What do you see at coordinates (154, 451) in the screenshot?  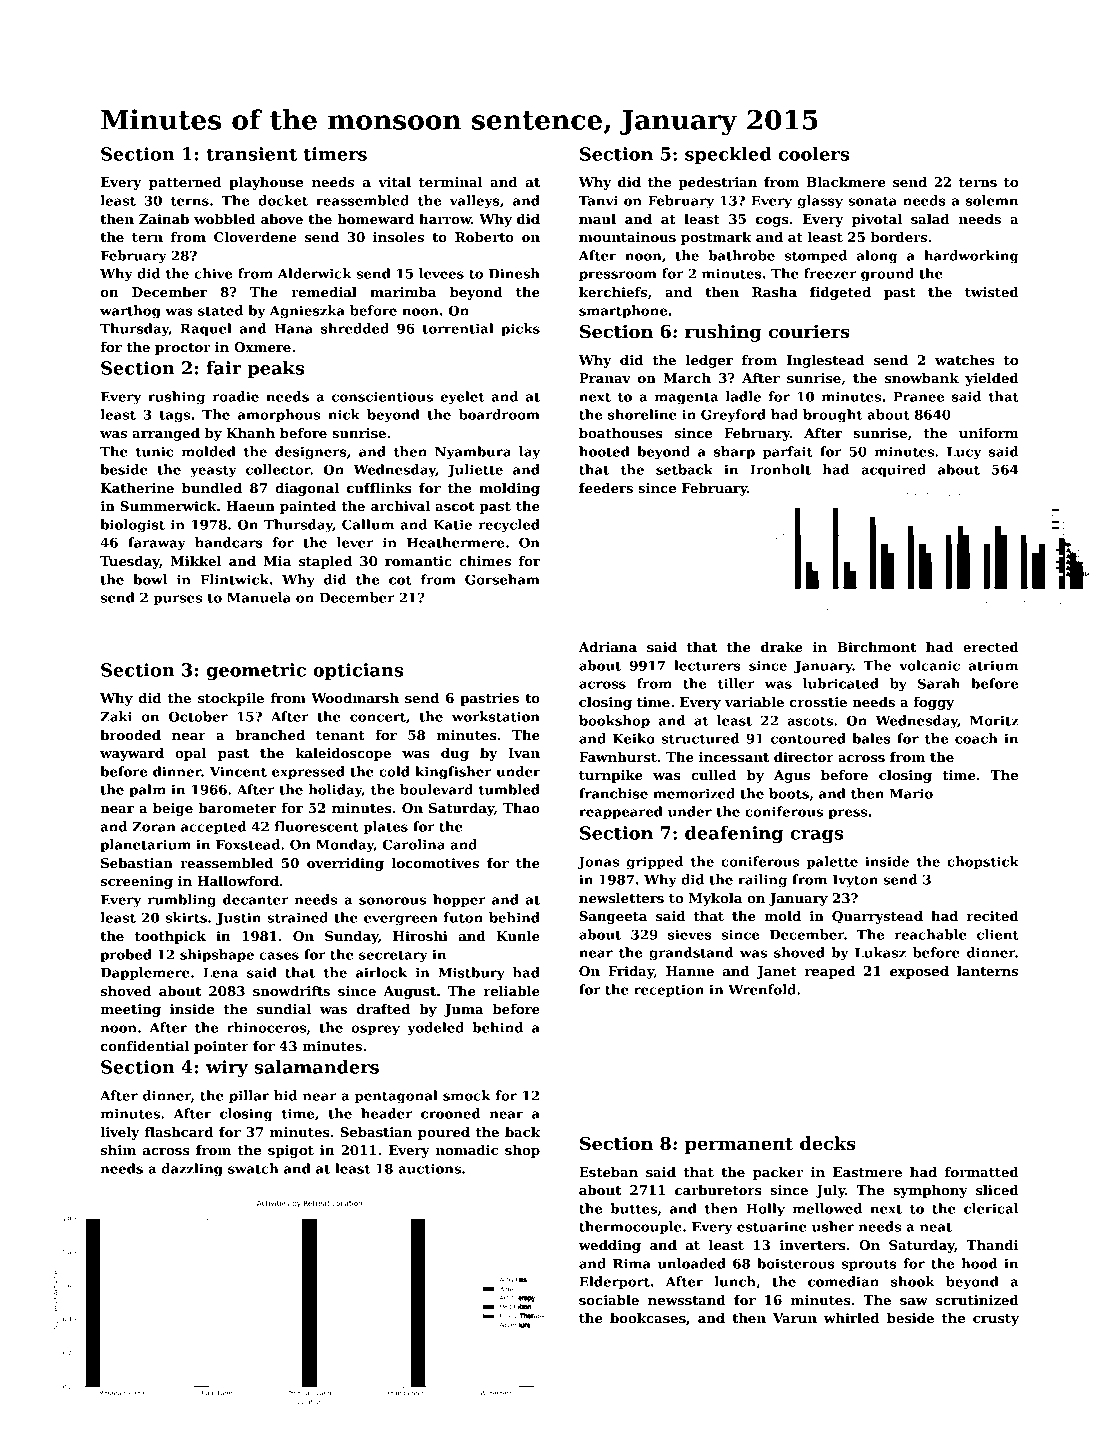 I see `tunic` at bounding box center [154, 451].
